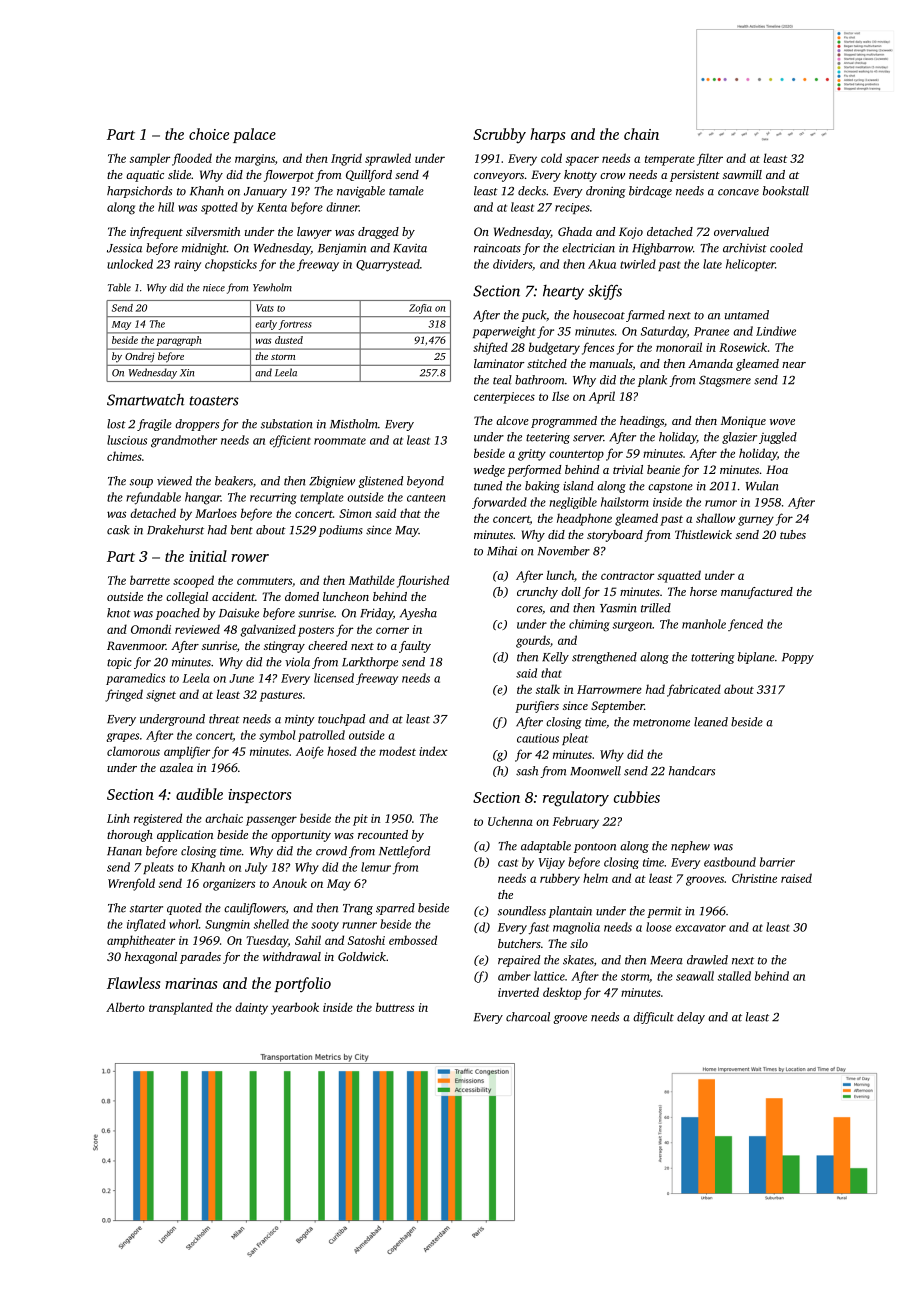 The image size is (924, 1308). What do you see at coordinates (595, 848) in the image?
I see `pontoon` at bounding box center [595, 848].
